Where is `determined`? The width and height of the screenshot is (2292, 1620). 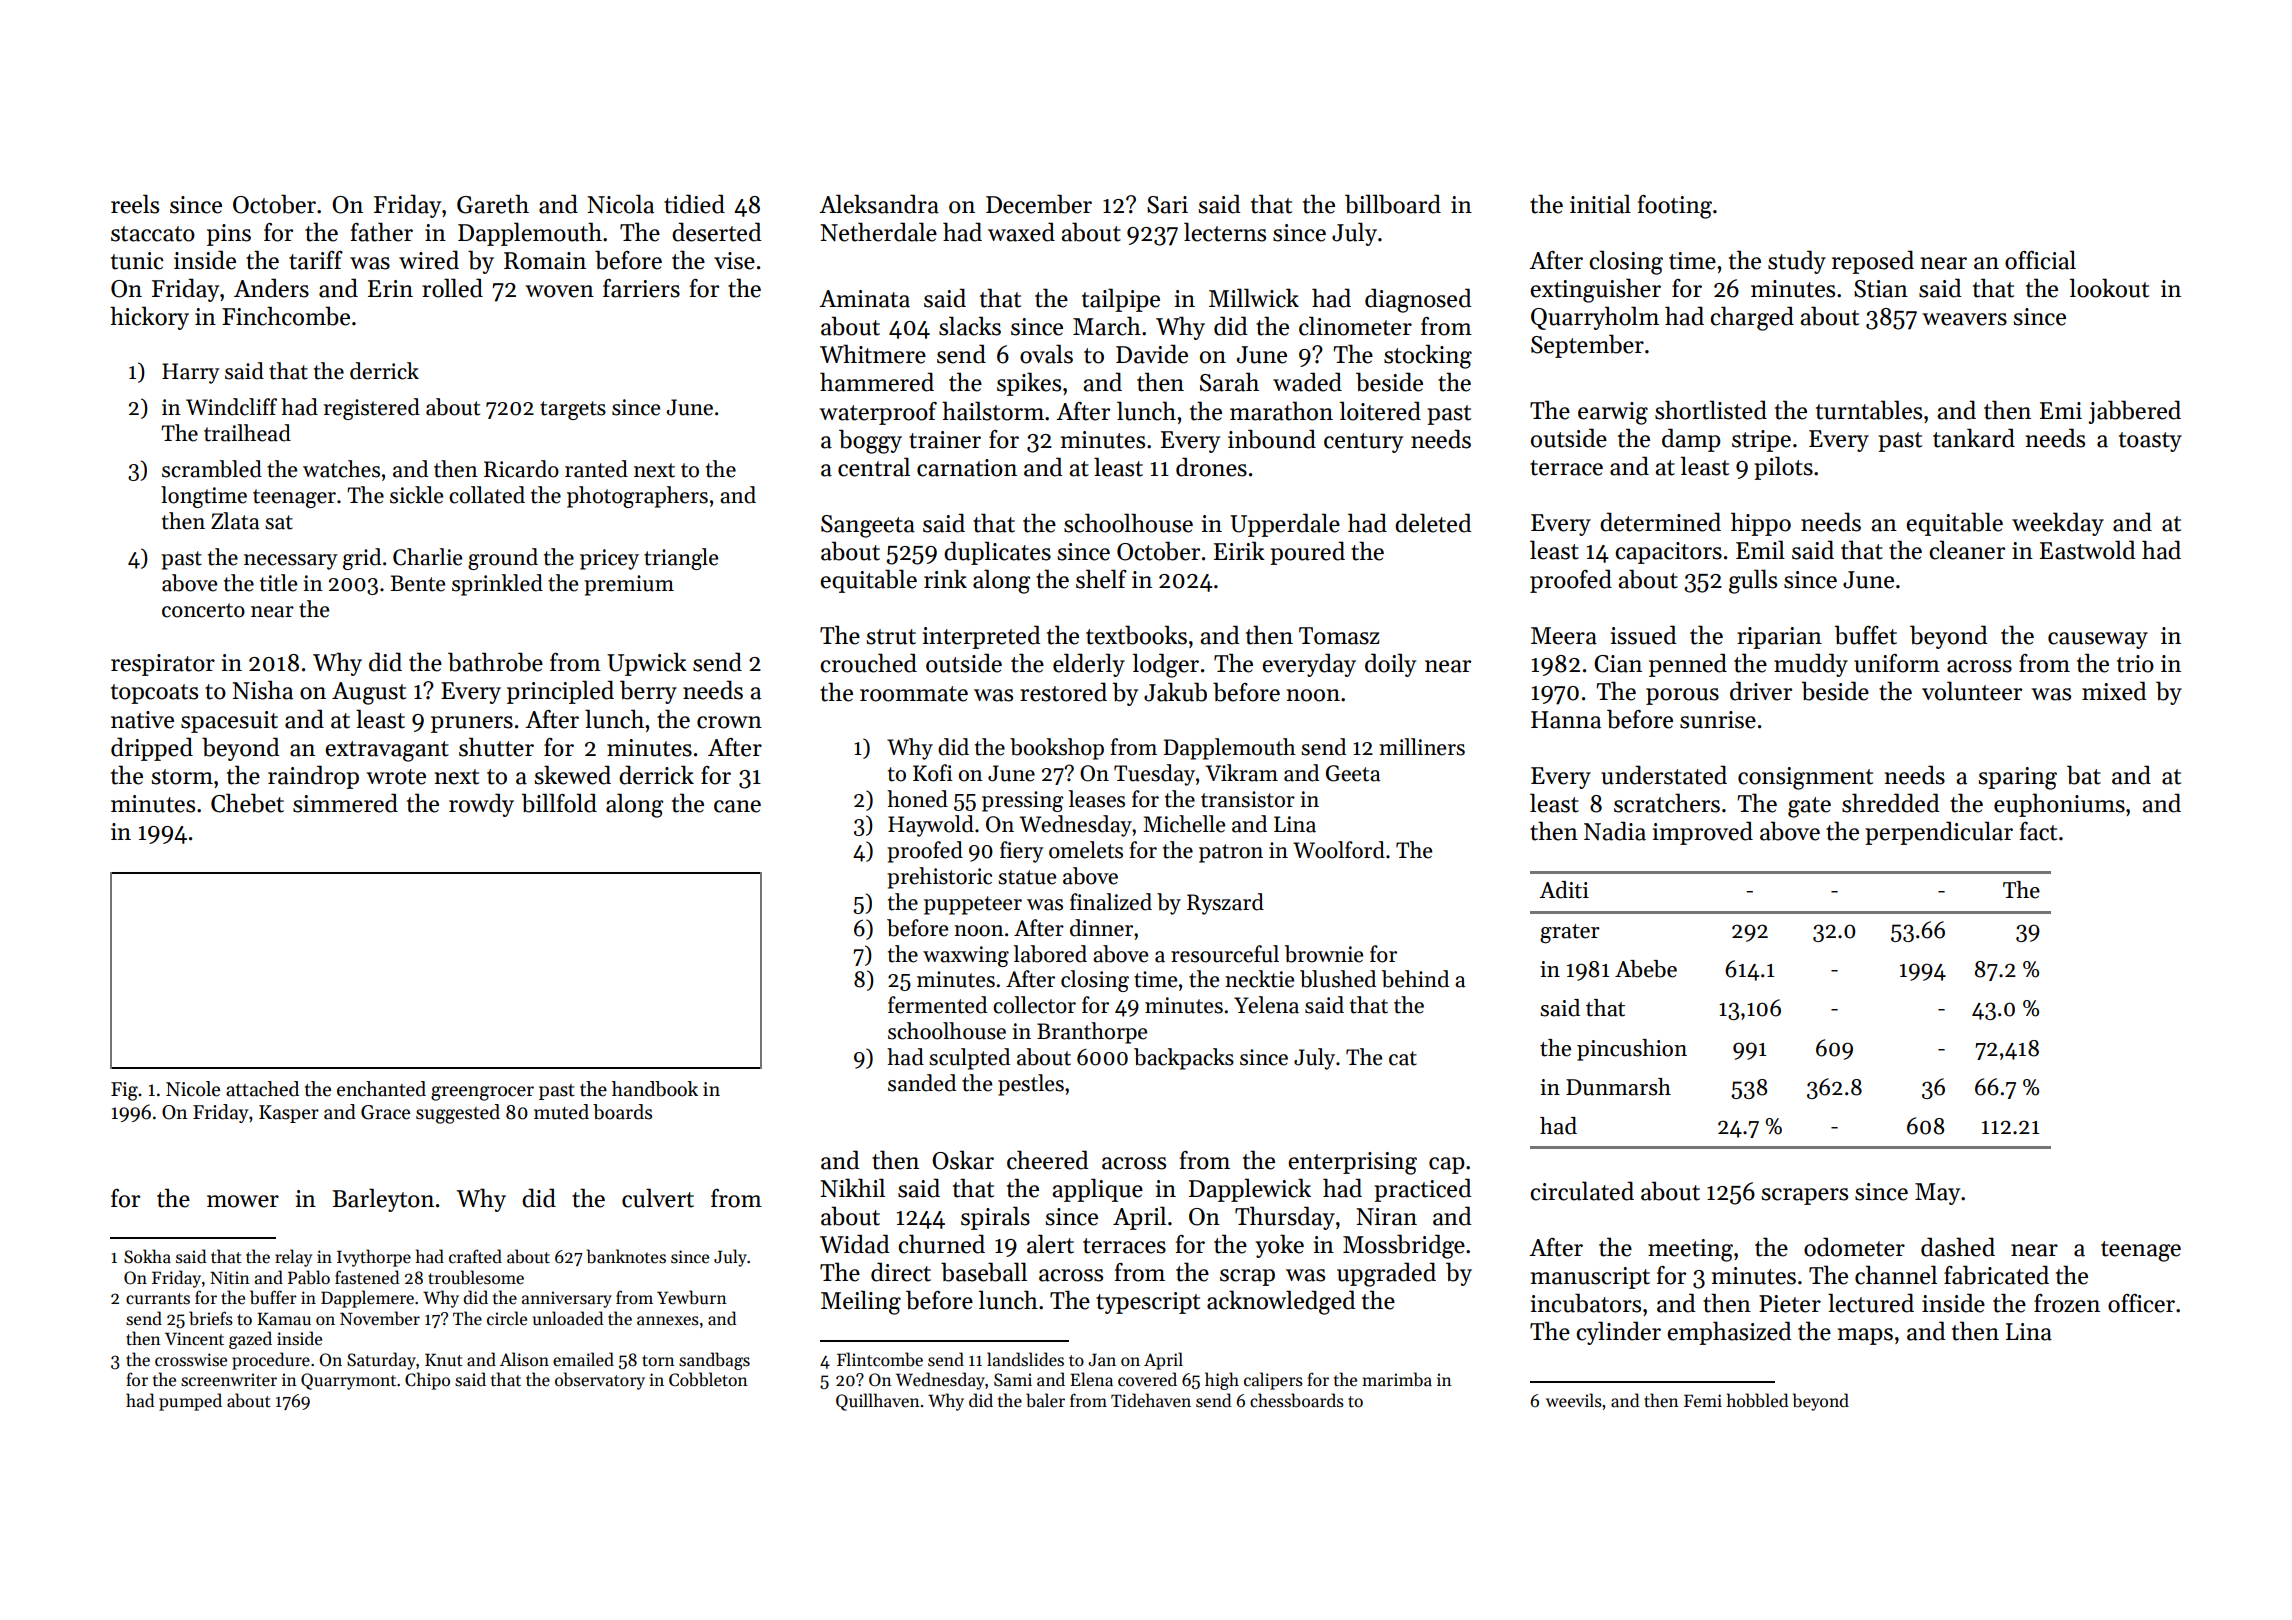 determined is located at coordinates (1660, 522).
